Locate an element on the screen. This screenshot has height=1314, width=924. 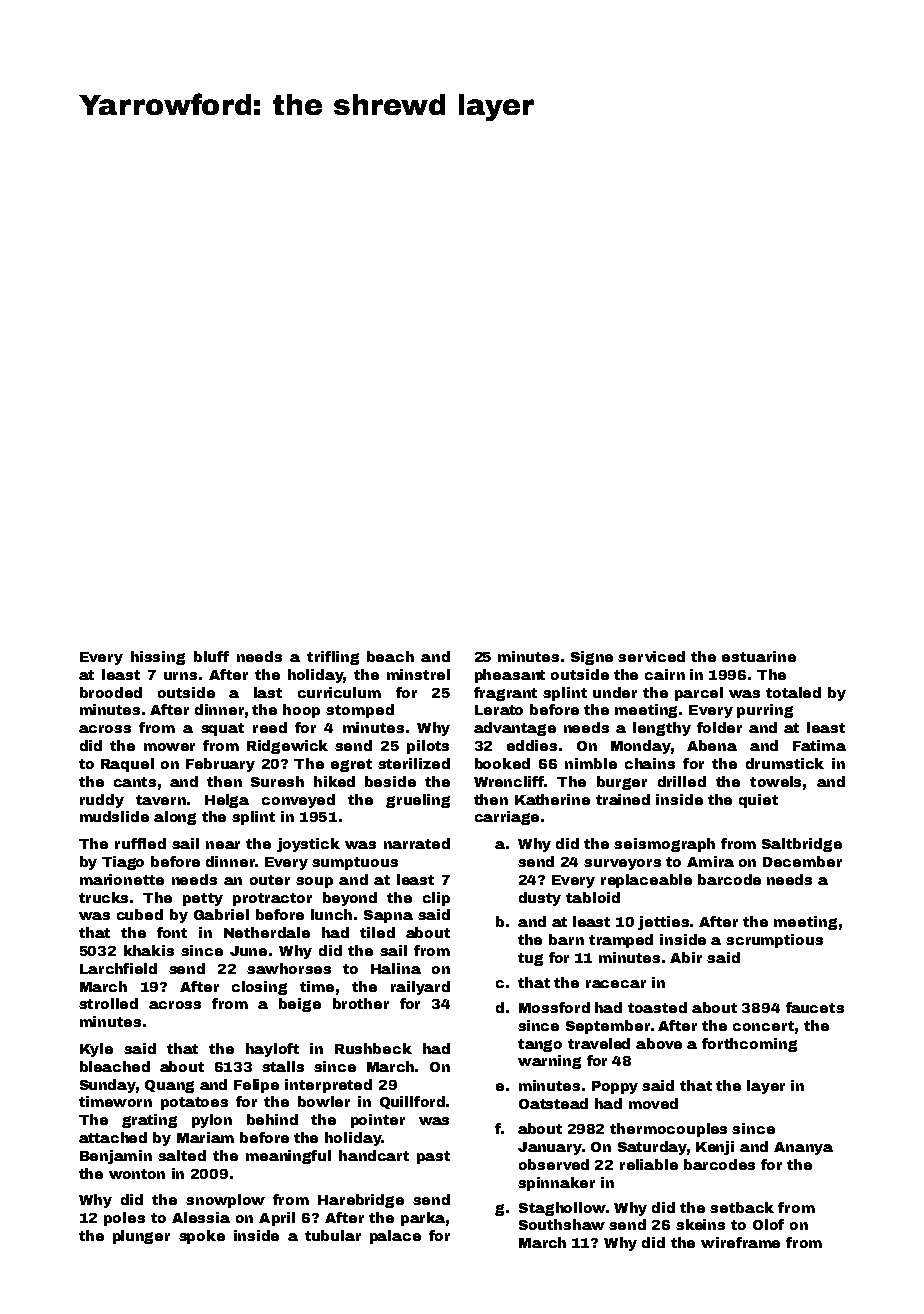
scrumptious is located at coordinates (774, 941).
